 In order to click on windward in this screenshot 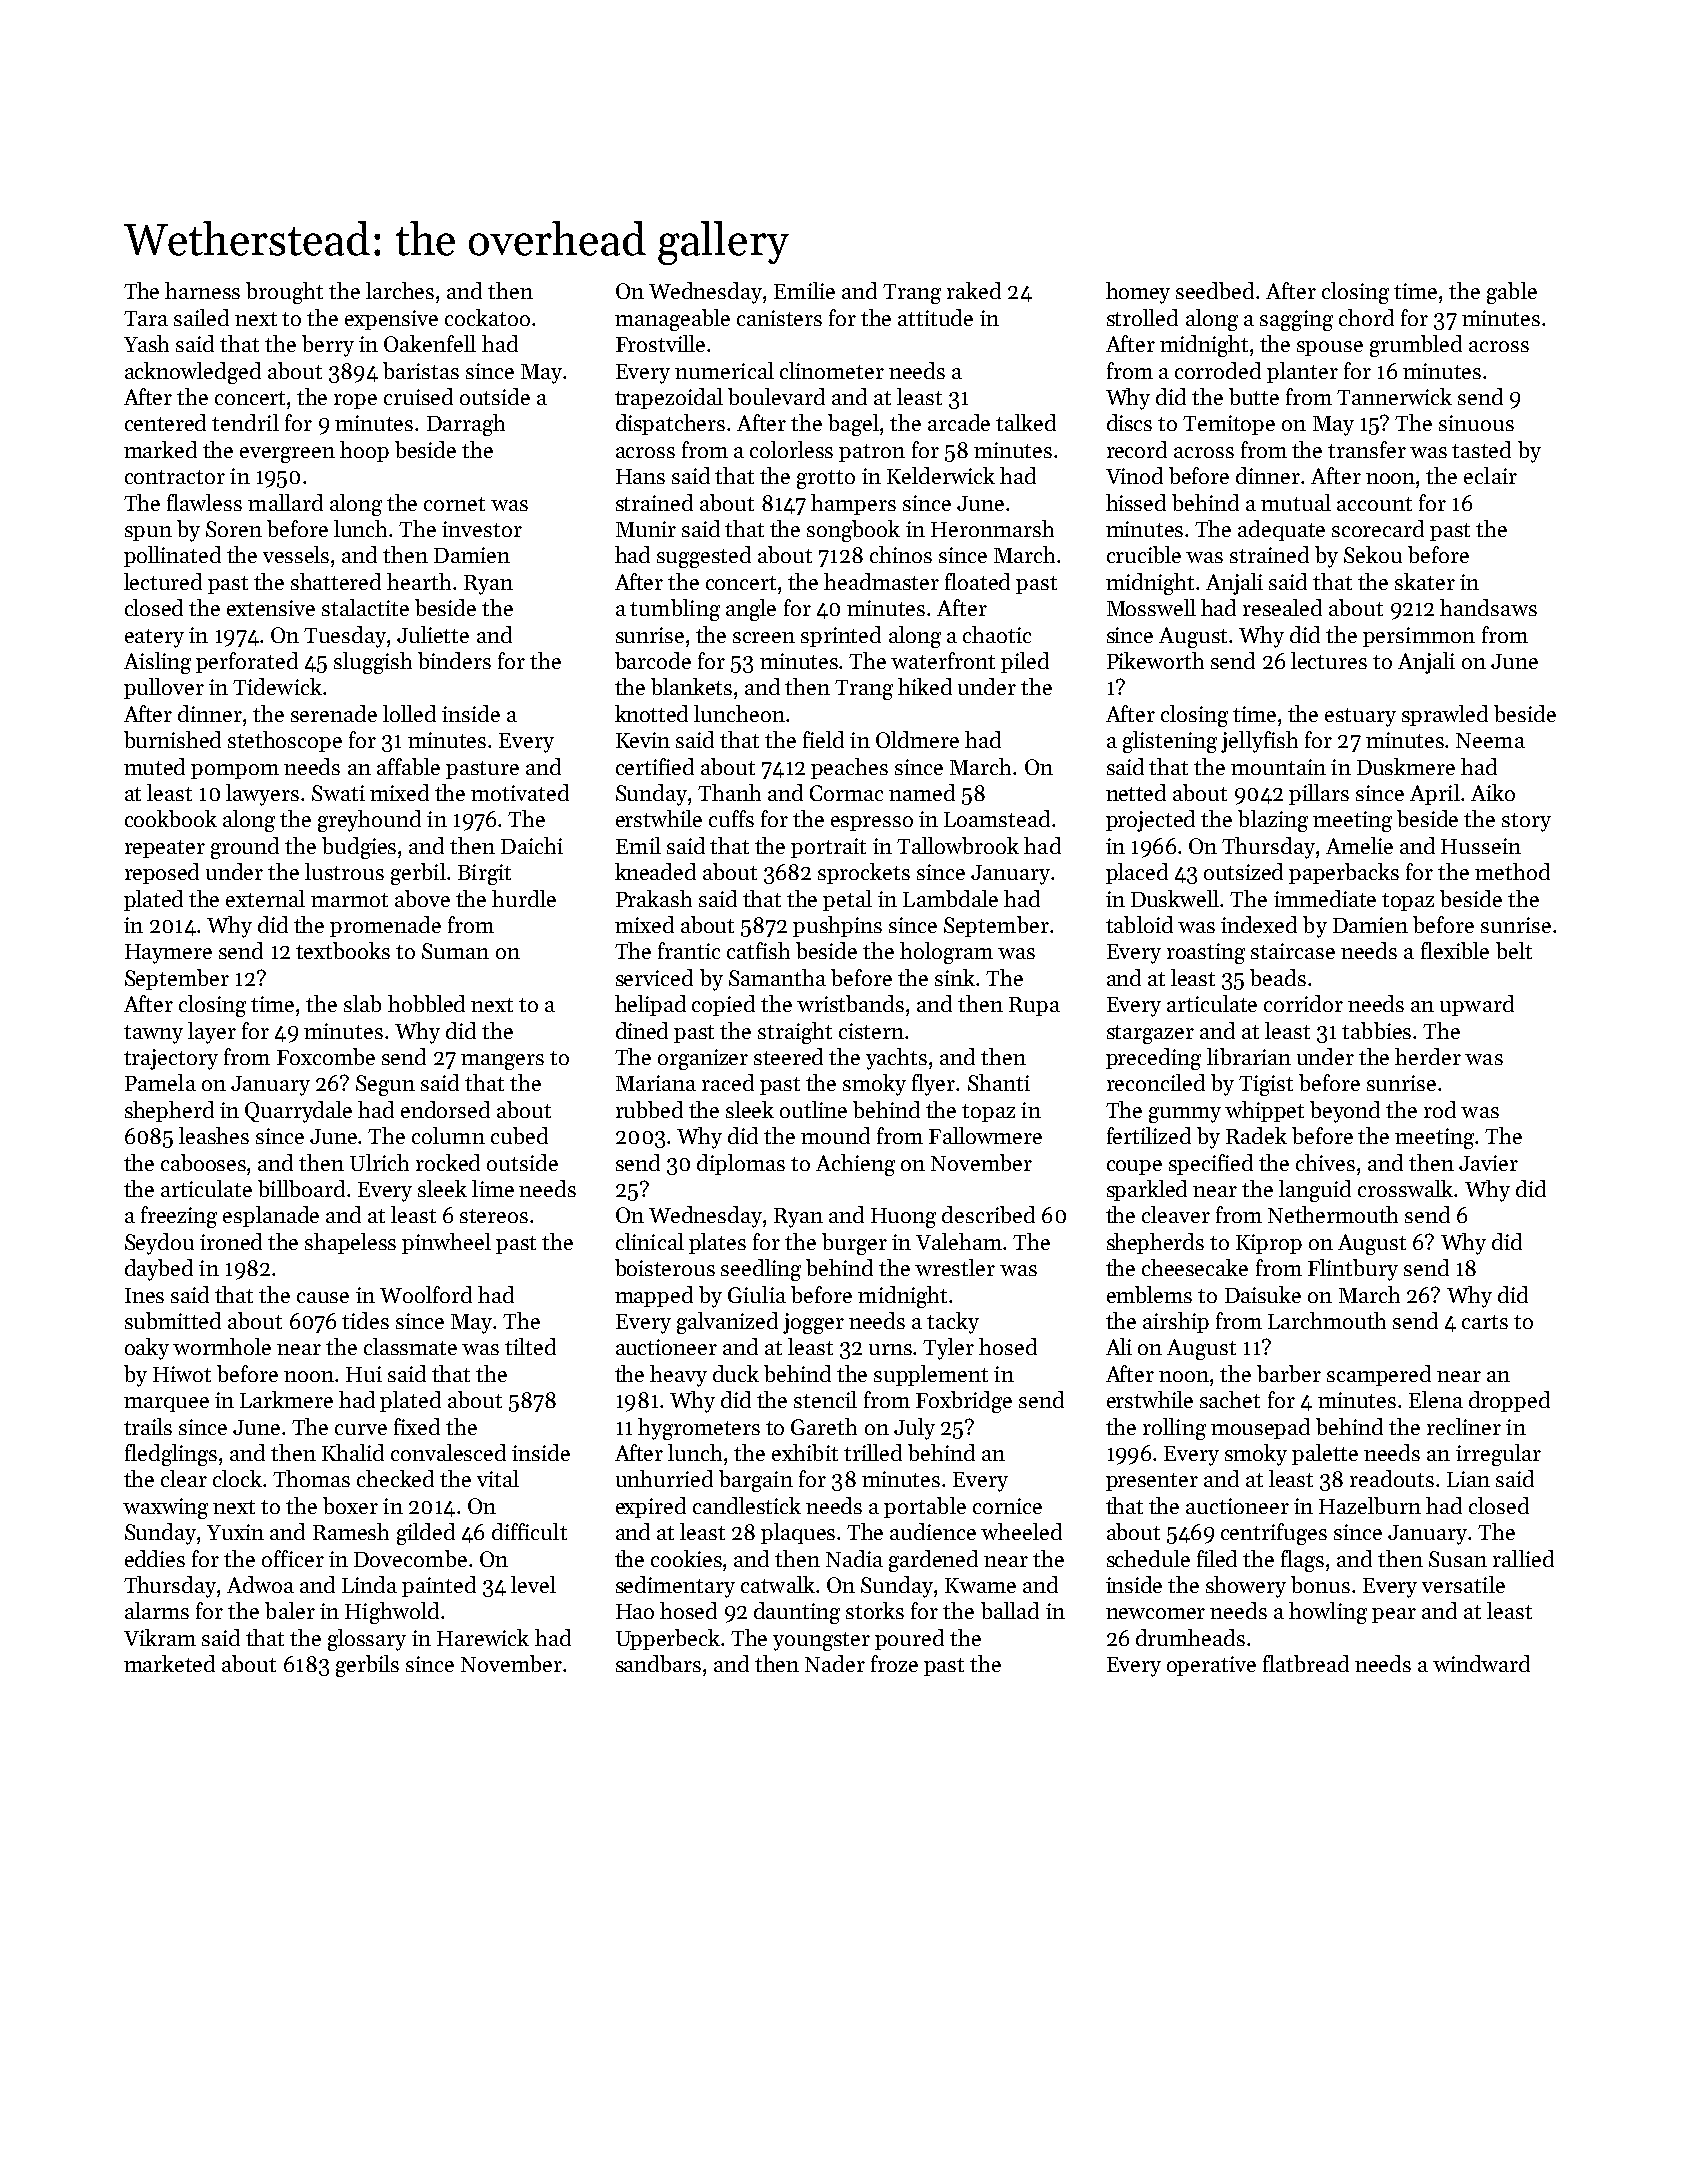, I will do `click(1481, 1663)`.
